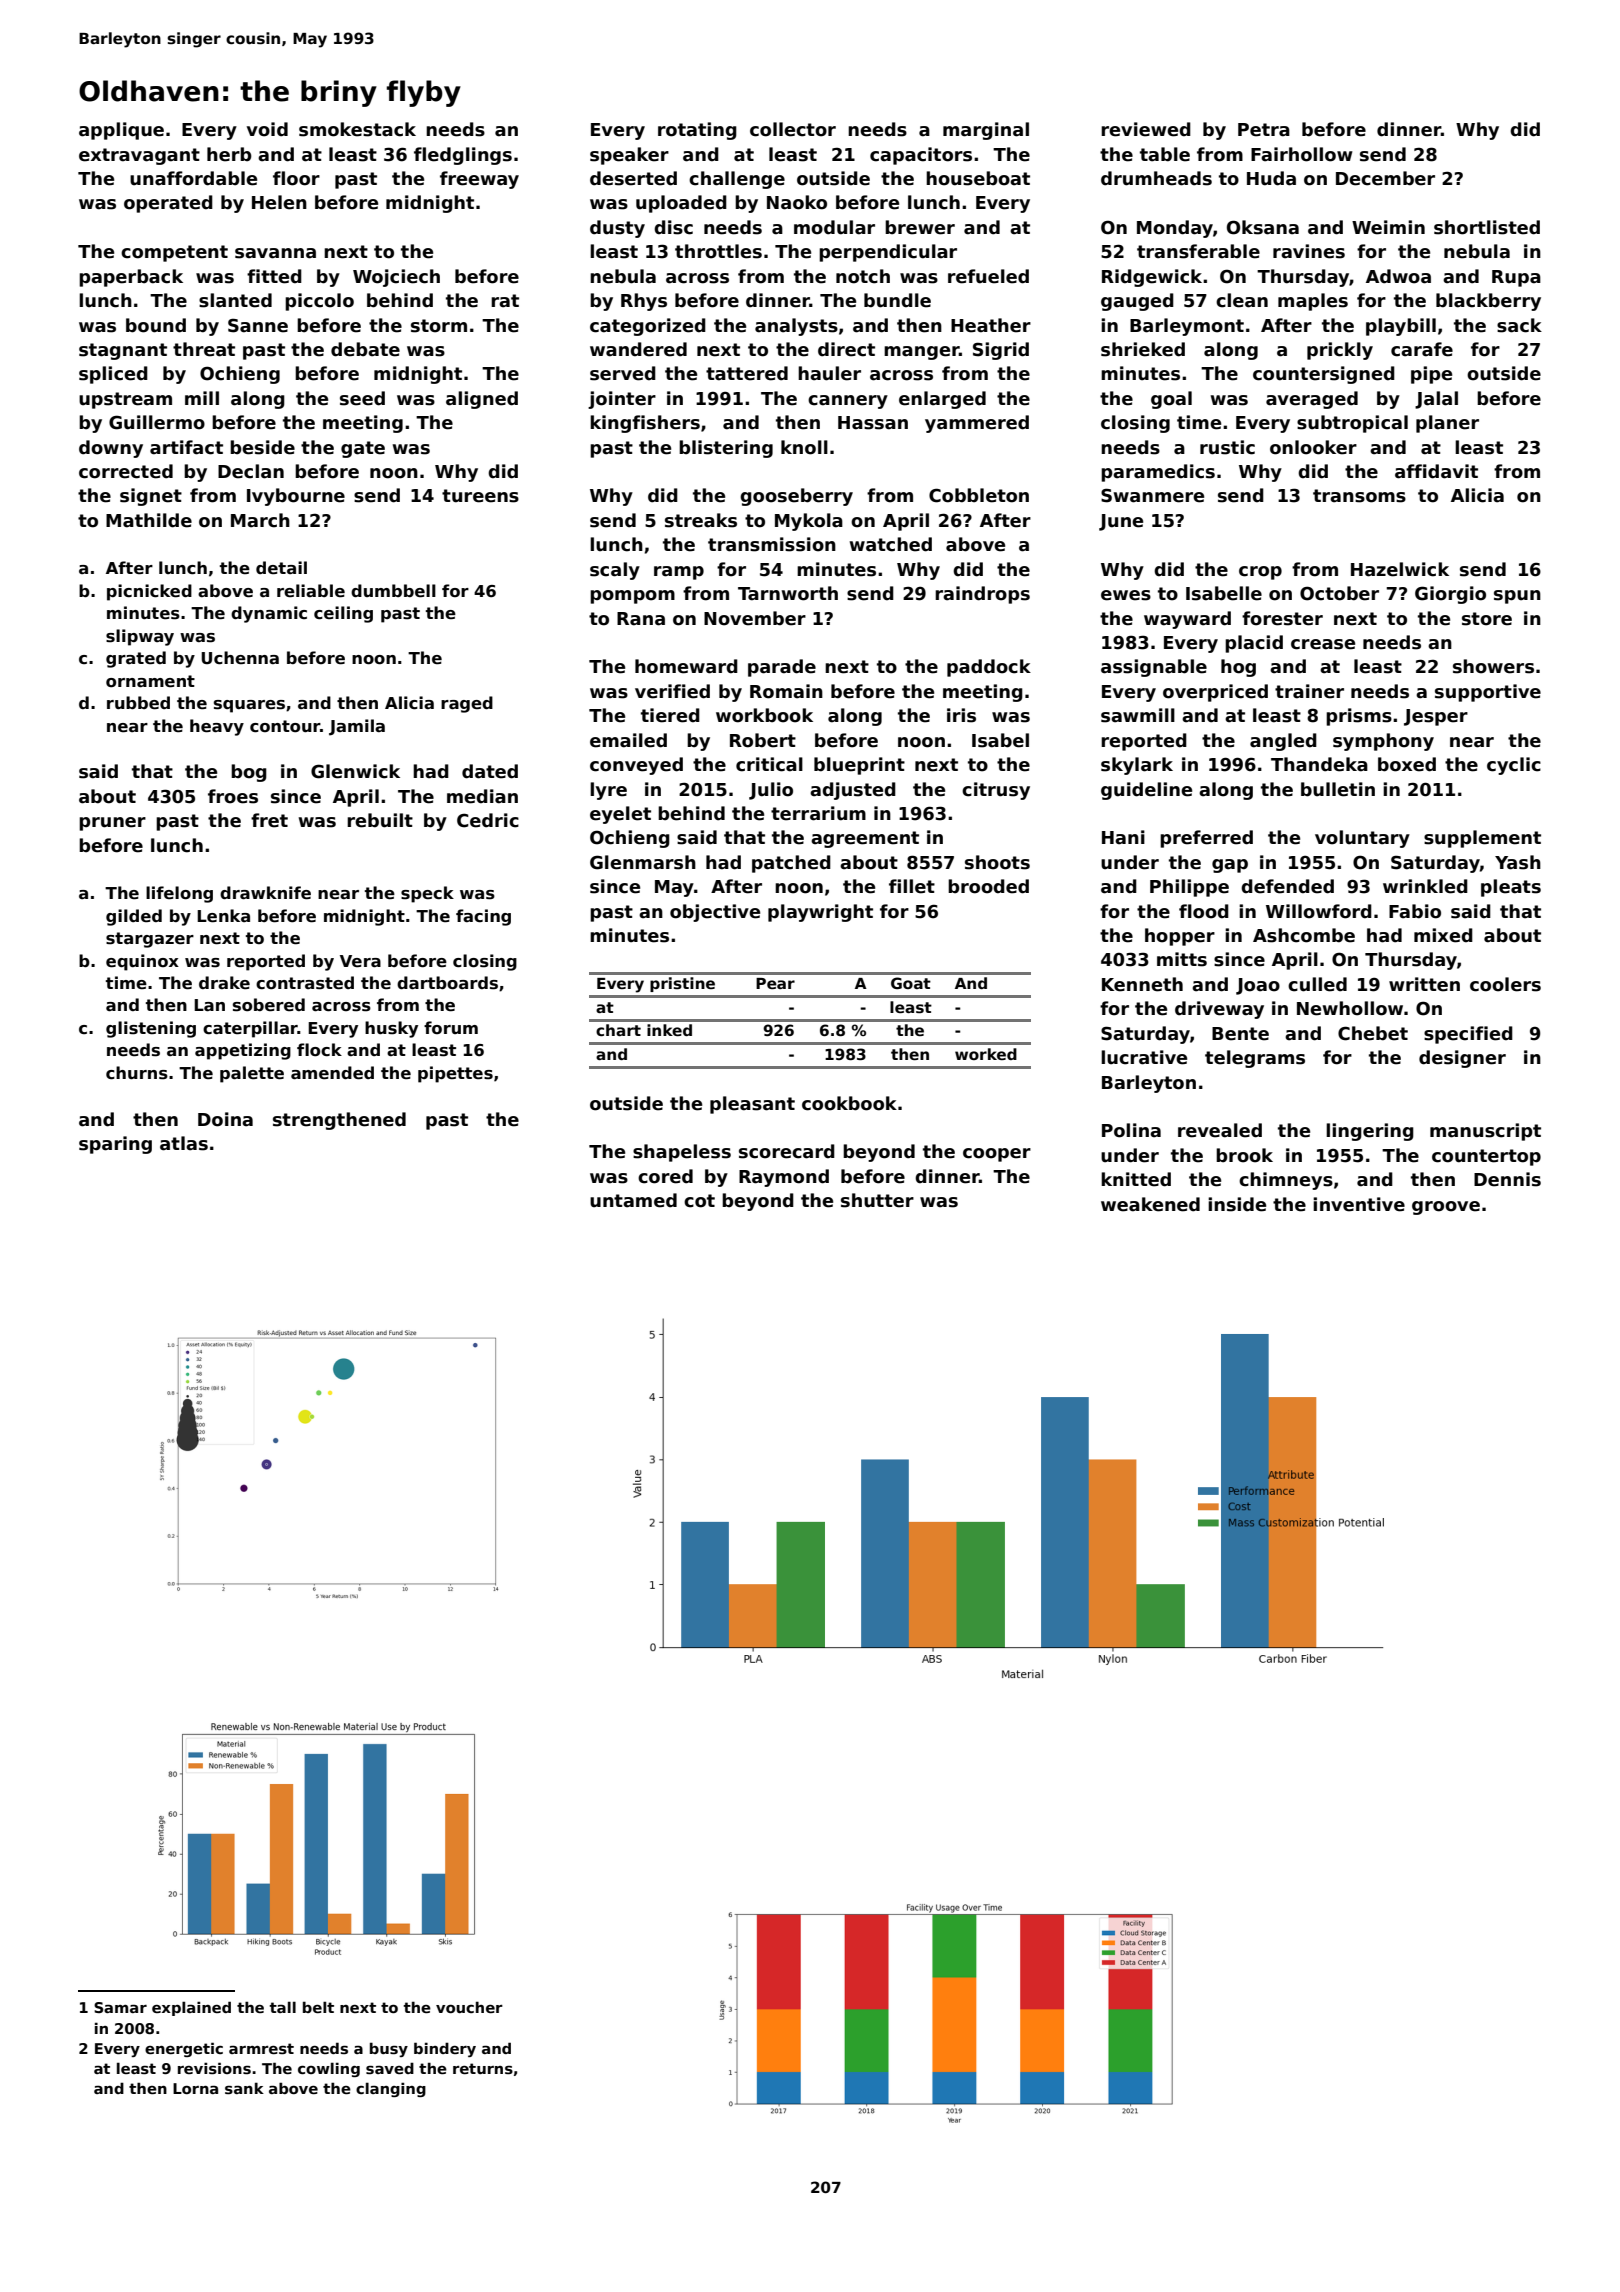  What do you see at coordinates (479, 180) in the document?
I see `freeway` at bounding box center [479, 180].
